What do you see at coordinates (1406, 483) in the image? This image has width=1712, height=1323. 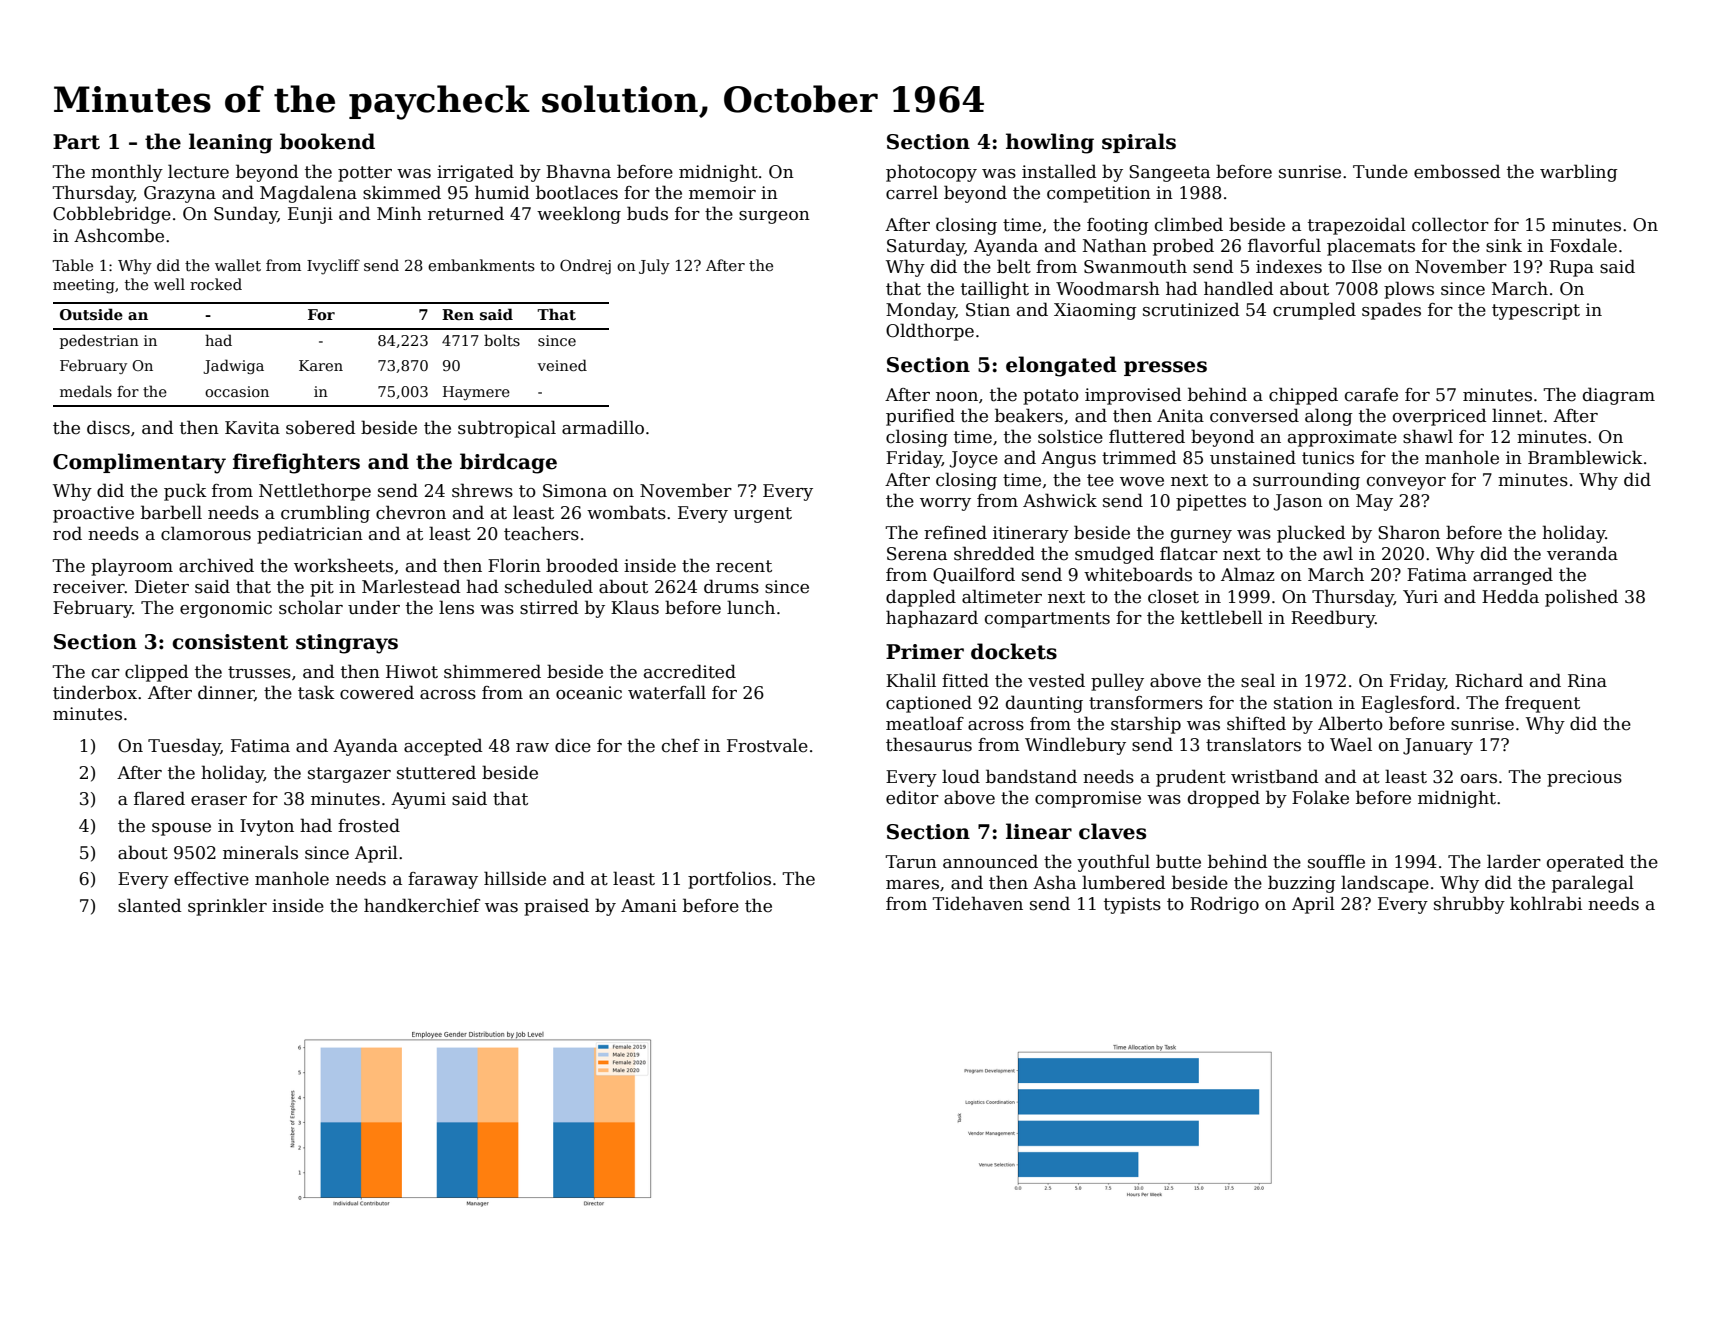 I see `conveyor` at bounding box center [1406, 483].
